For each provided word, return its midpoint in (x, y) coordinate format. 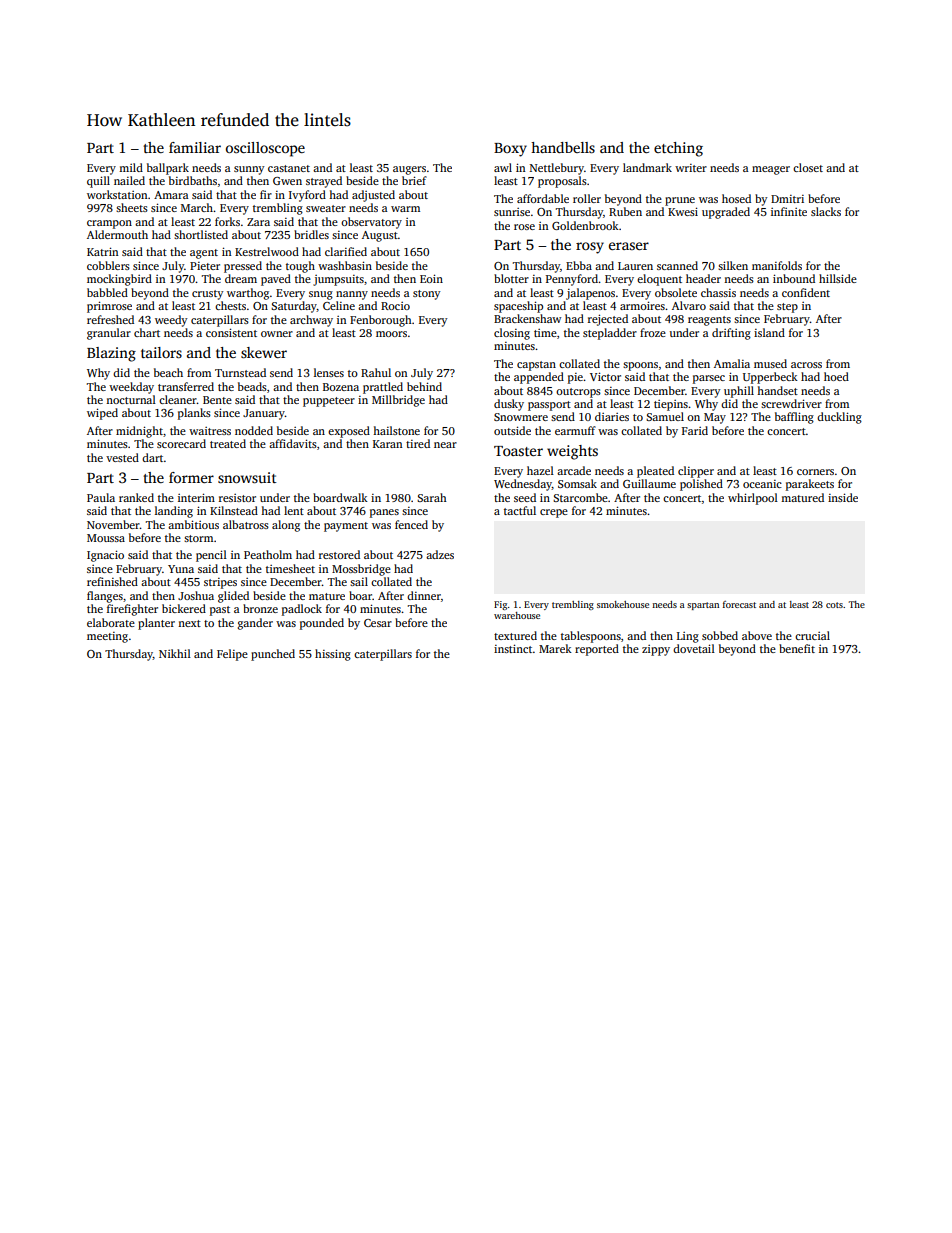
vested (122, 457)
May (715, 418)
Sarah (432, 497)
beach (168, 372)
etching (678, 149)
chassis (718, 292)
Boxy (510, 150)
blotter (511, 278)
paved (276, 280)
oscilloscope (265, 149)
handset (777, 390)
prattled (383, 388)
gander (255, 624)
